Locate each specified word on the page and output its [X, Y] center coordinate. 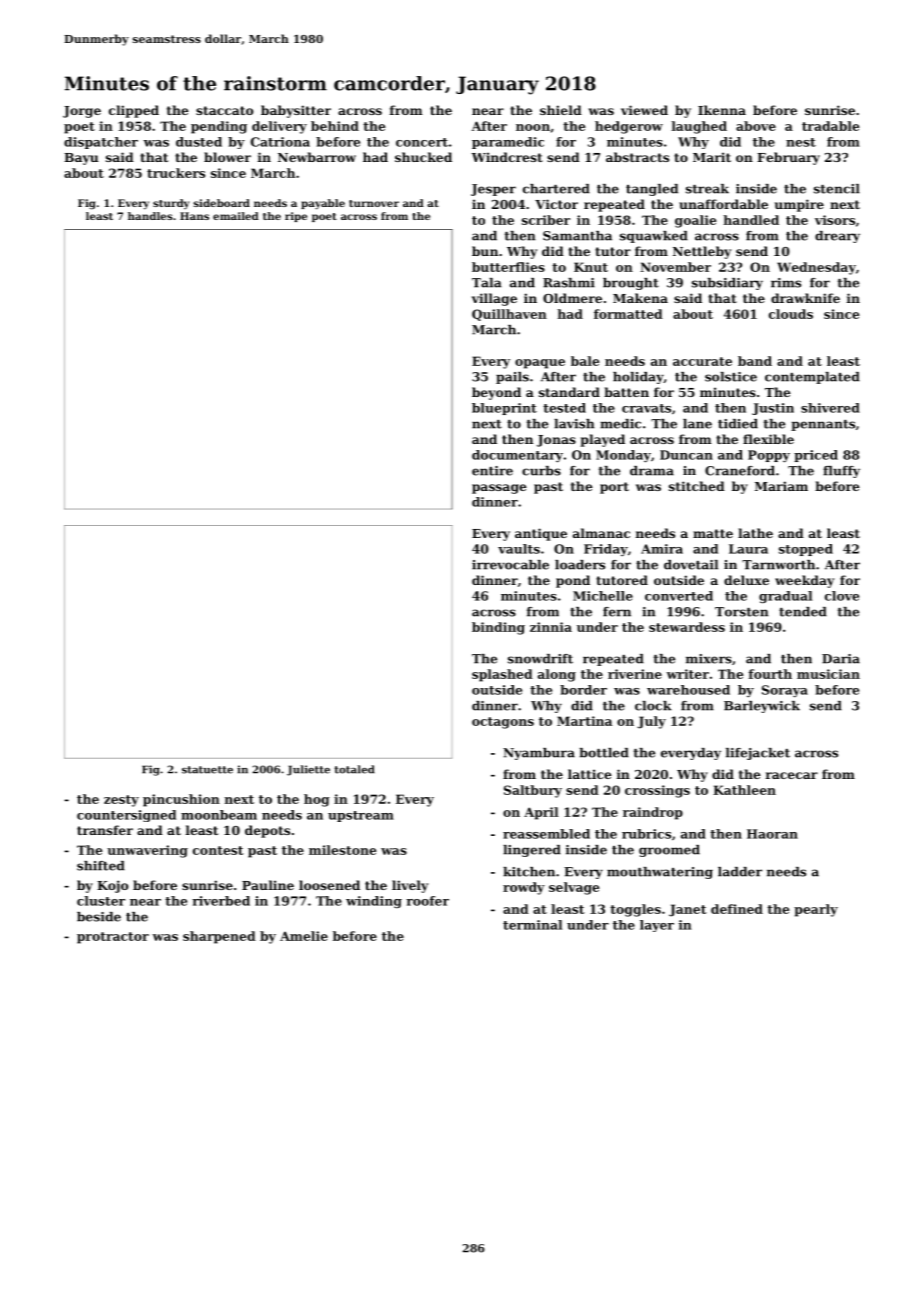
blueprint [504, 409]
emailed [236, 216]
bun [485, 251]
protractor [113, 938]
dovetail [691, 565]
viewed [644, 110]
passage [499, 489]
